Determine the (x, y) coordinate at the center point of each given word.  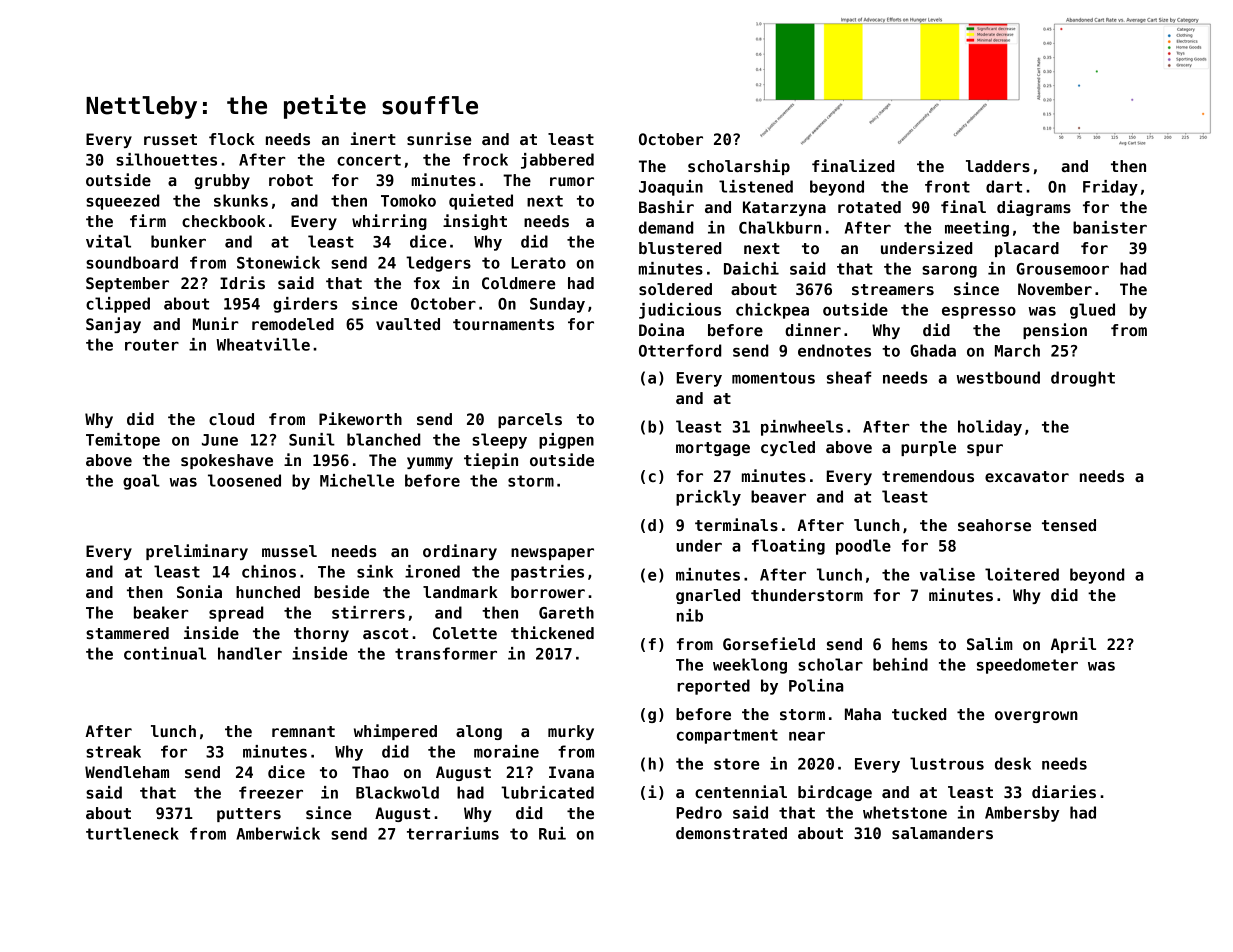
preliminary (197, 552)
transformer (446, 653)
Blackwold (397, 792)
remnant (303, 731)
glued (1092, 311)
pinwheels (802, 428)
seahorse (994, 525)
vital (108, 241)
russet (170, 139)
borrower (548, 592)
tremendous (928, 476)
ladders (998, 166)
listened (756, 186)
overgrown (1036, 717)
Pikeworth (360, 418)
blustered (680, 248)
